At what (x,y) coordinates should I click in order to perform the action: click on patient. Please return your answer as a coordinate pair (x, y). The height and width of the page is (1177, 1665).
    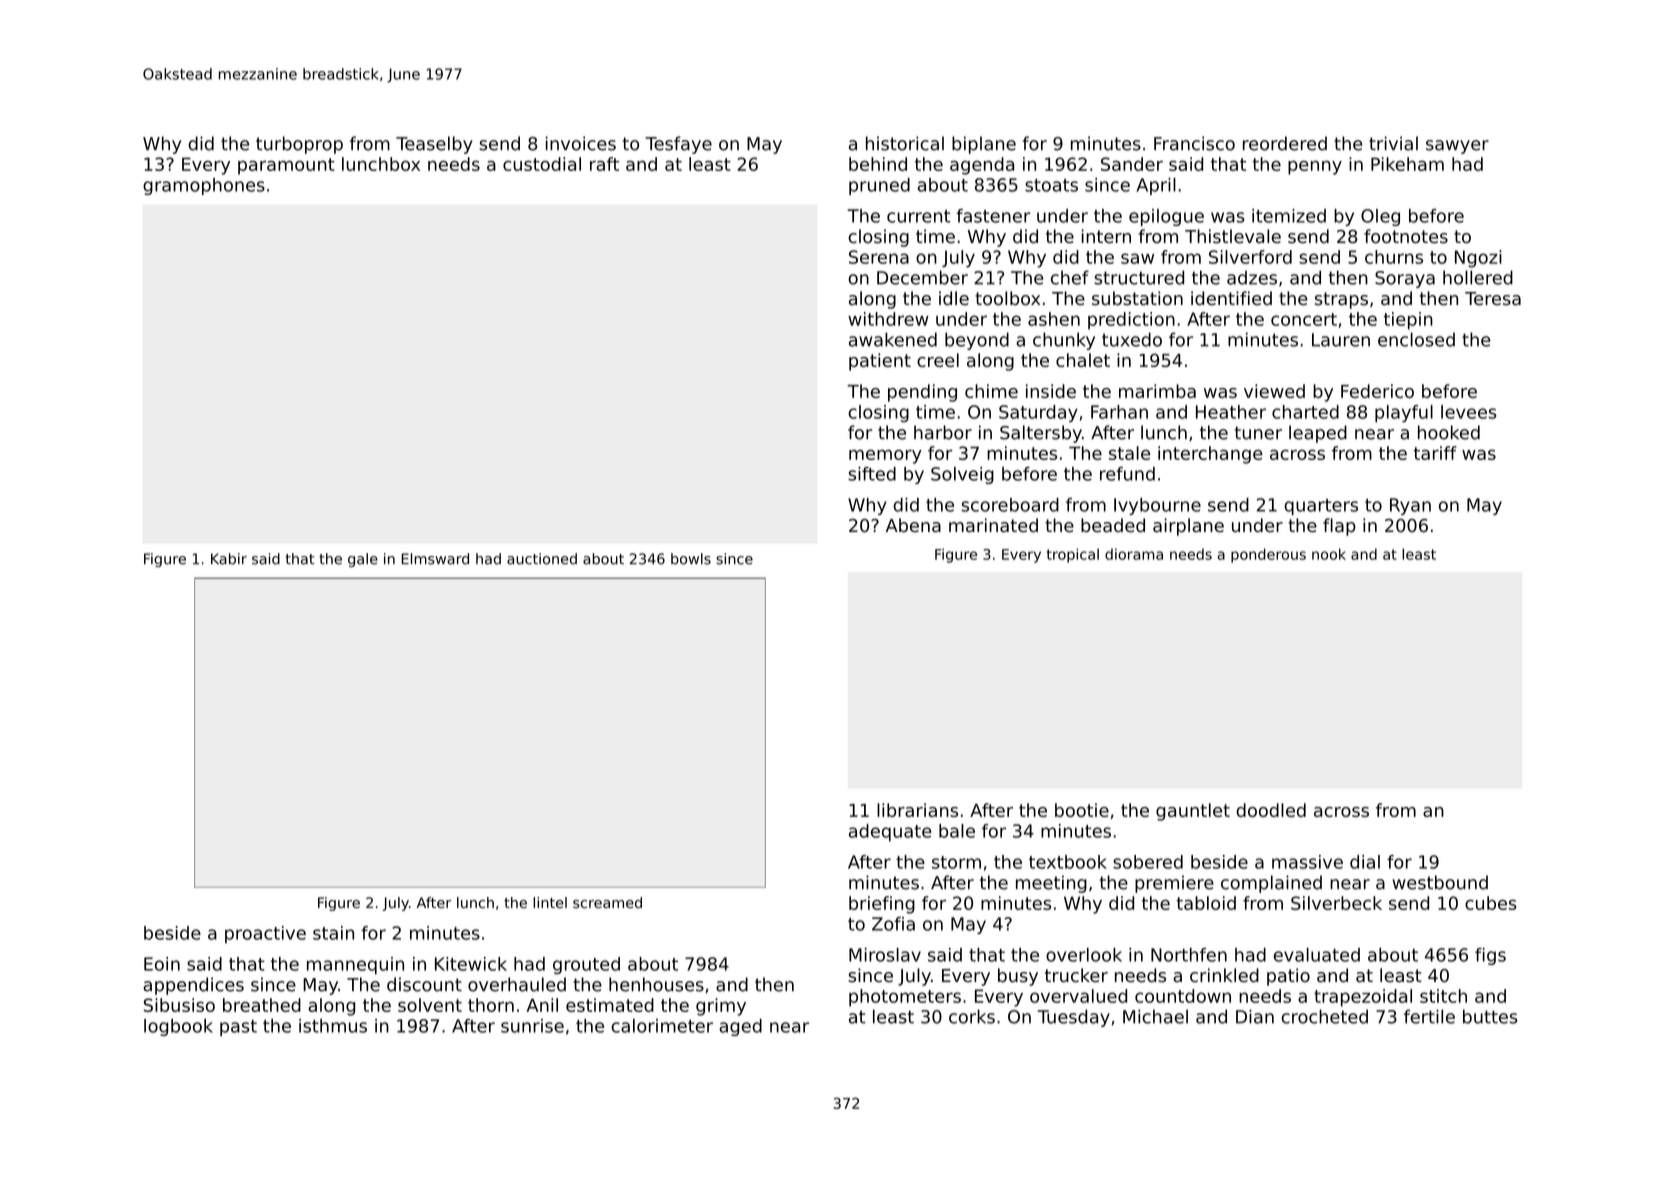
    Looking at the image, I should click on (880, 362).
